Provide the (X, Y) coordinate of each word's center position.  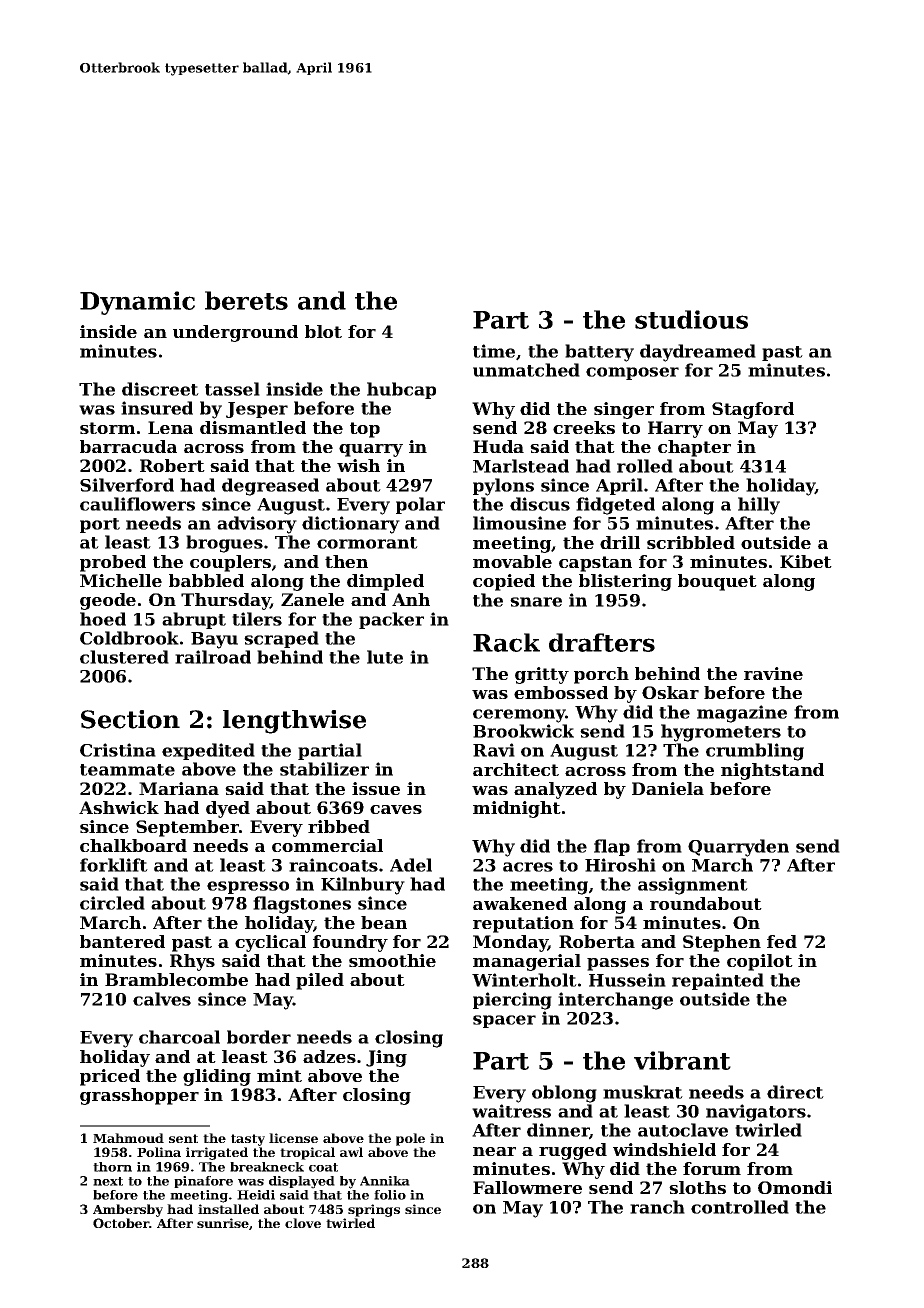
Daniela (668, 788)
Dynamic (137, 303)
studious (691, 319)
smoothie (392, 960)
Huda (498, 446)
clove (303, 1223)
